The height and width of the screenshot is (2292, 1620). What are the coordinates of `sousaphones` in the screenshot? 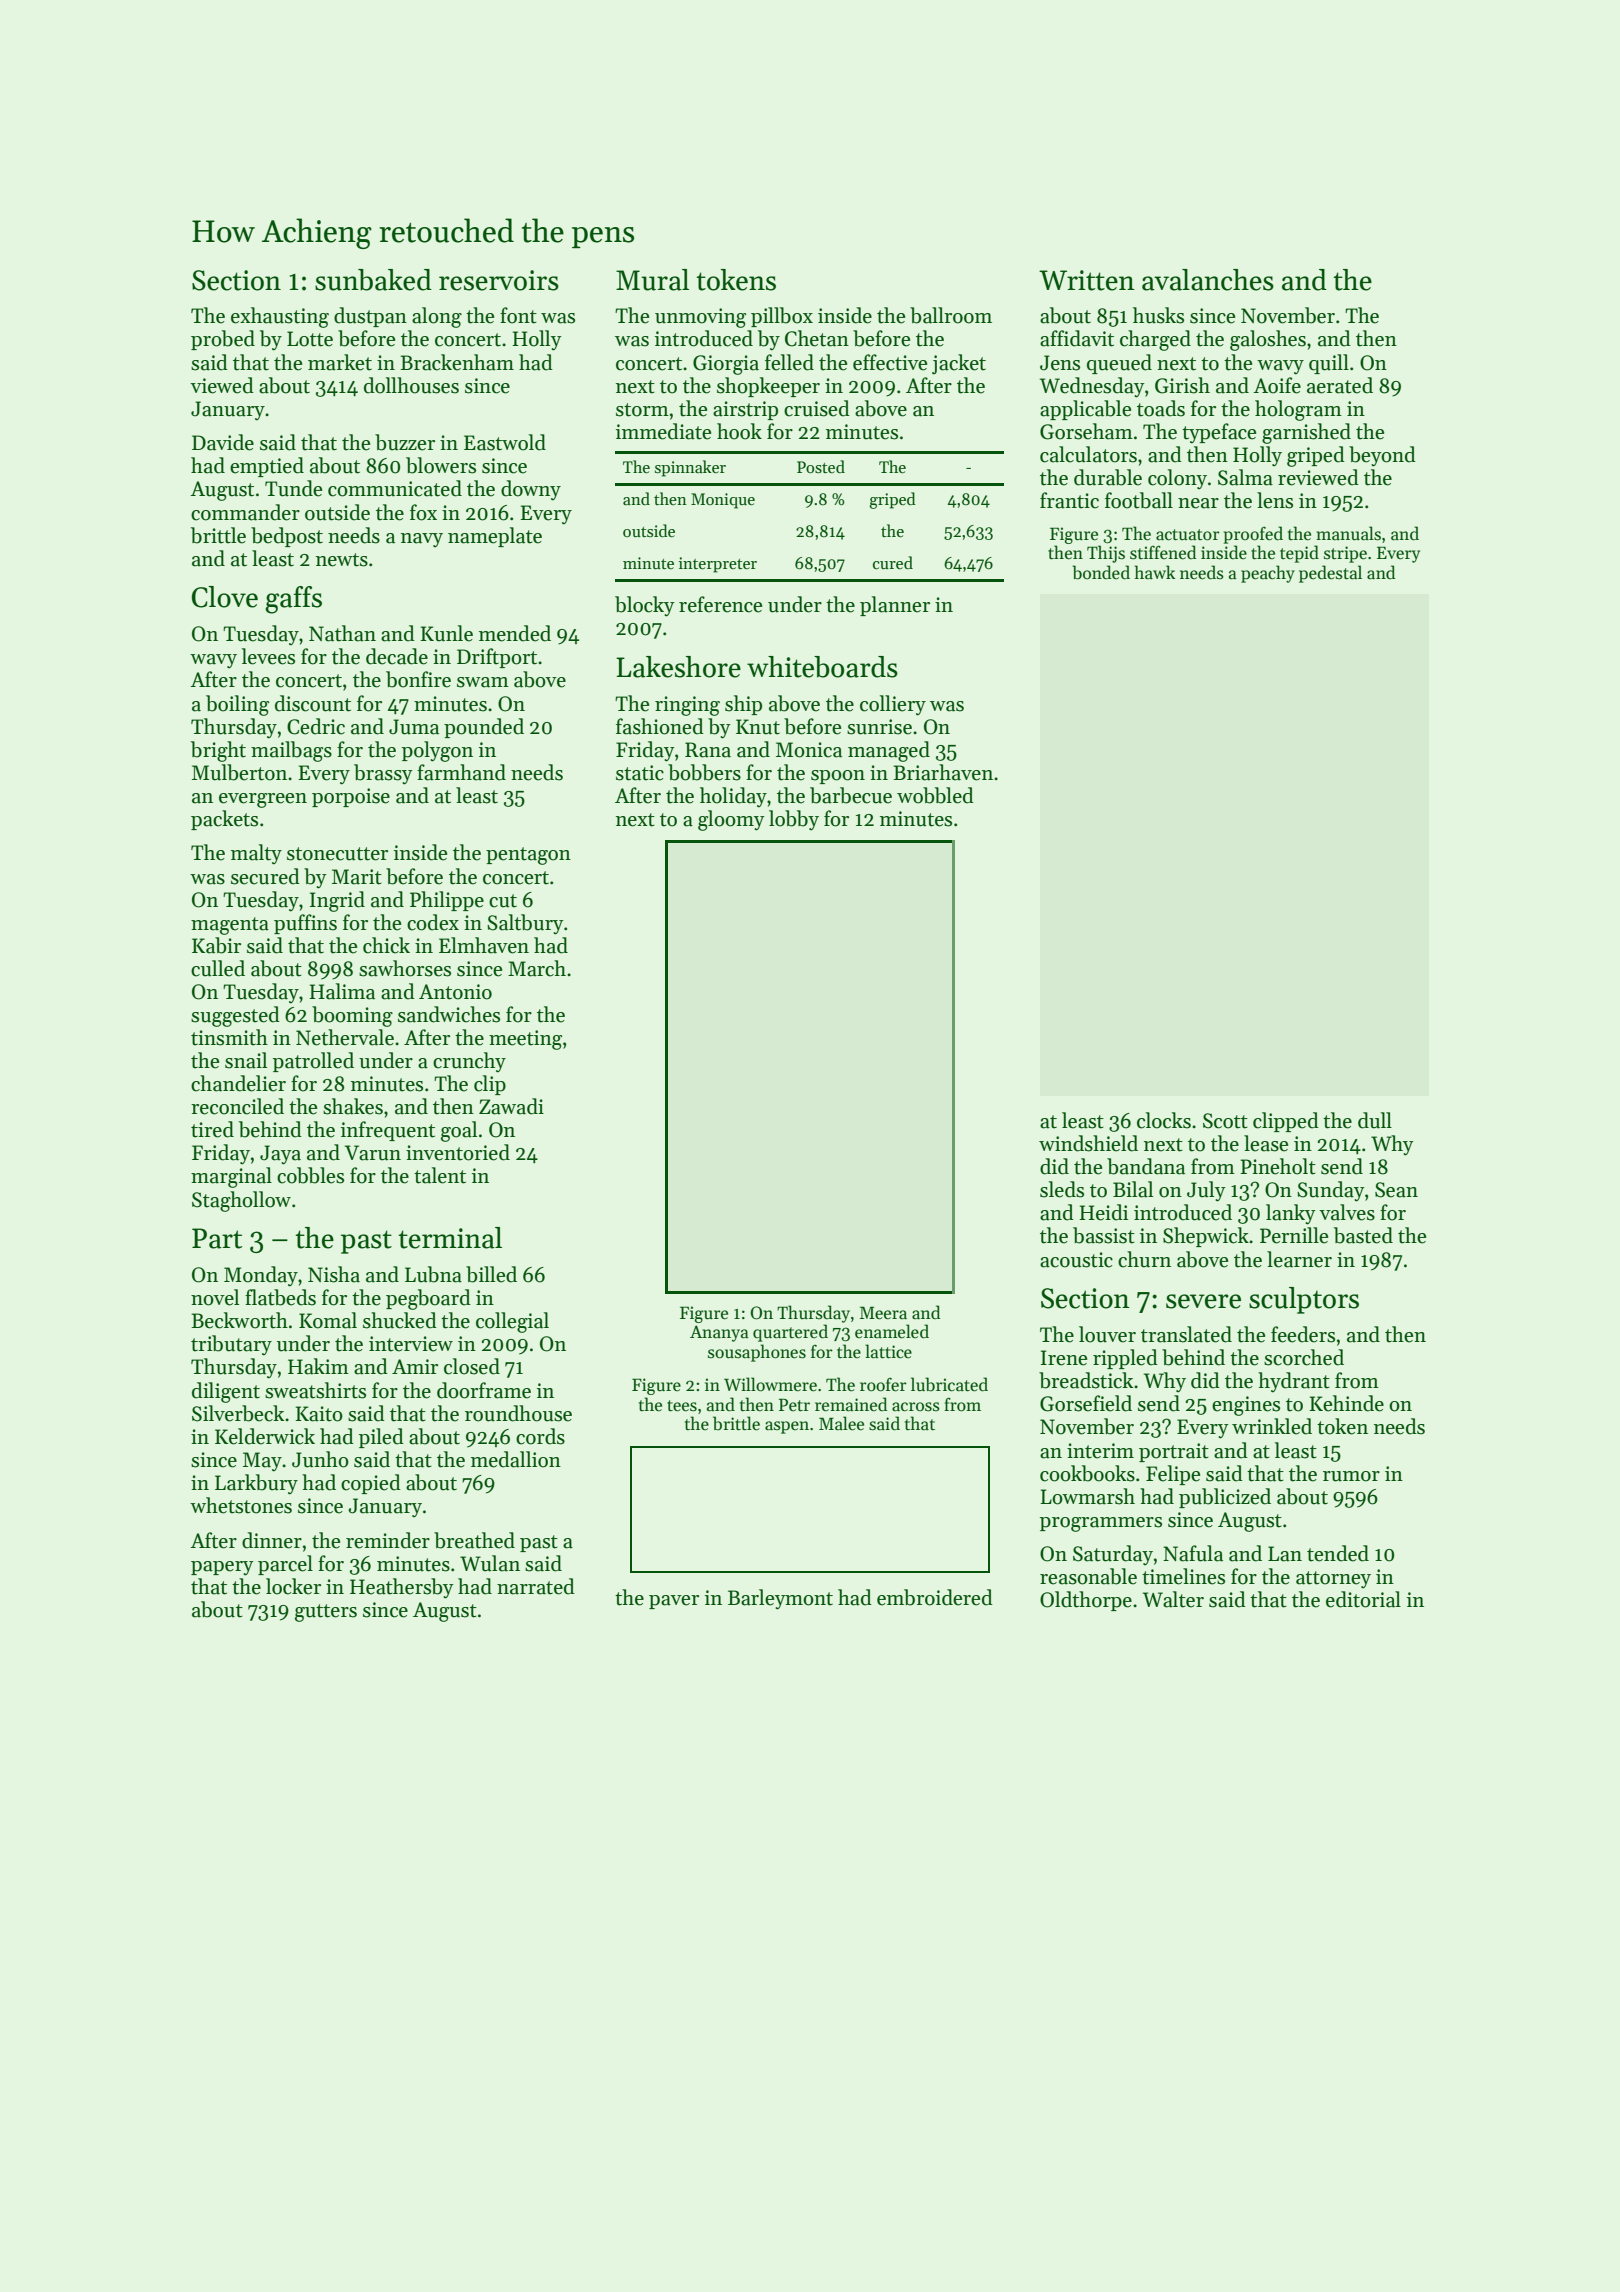 It's located at (757, 1353).
